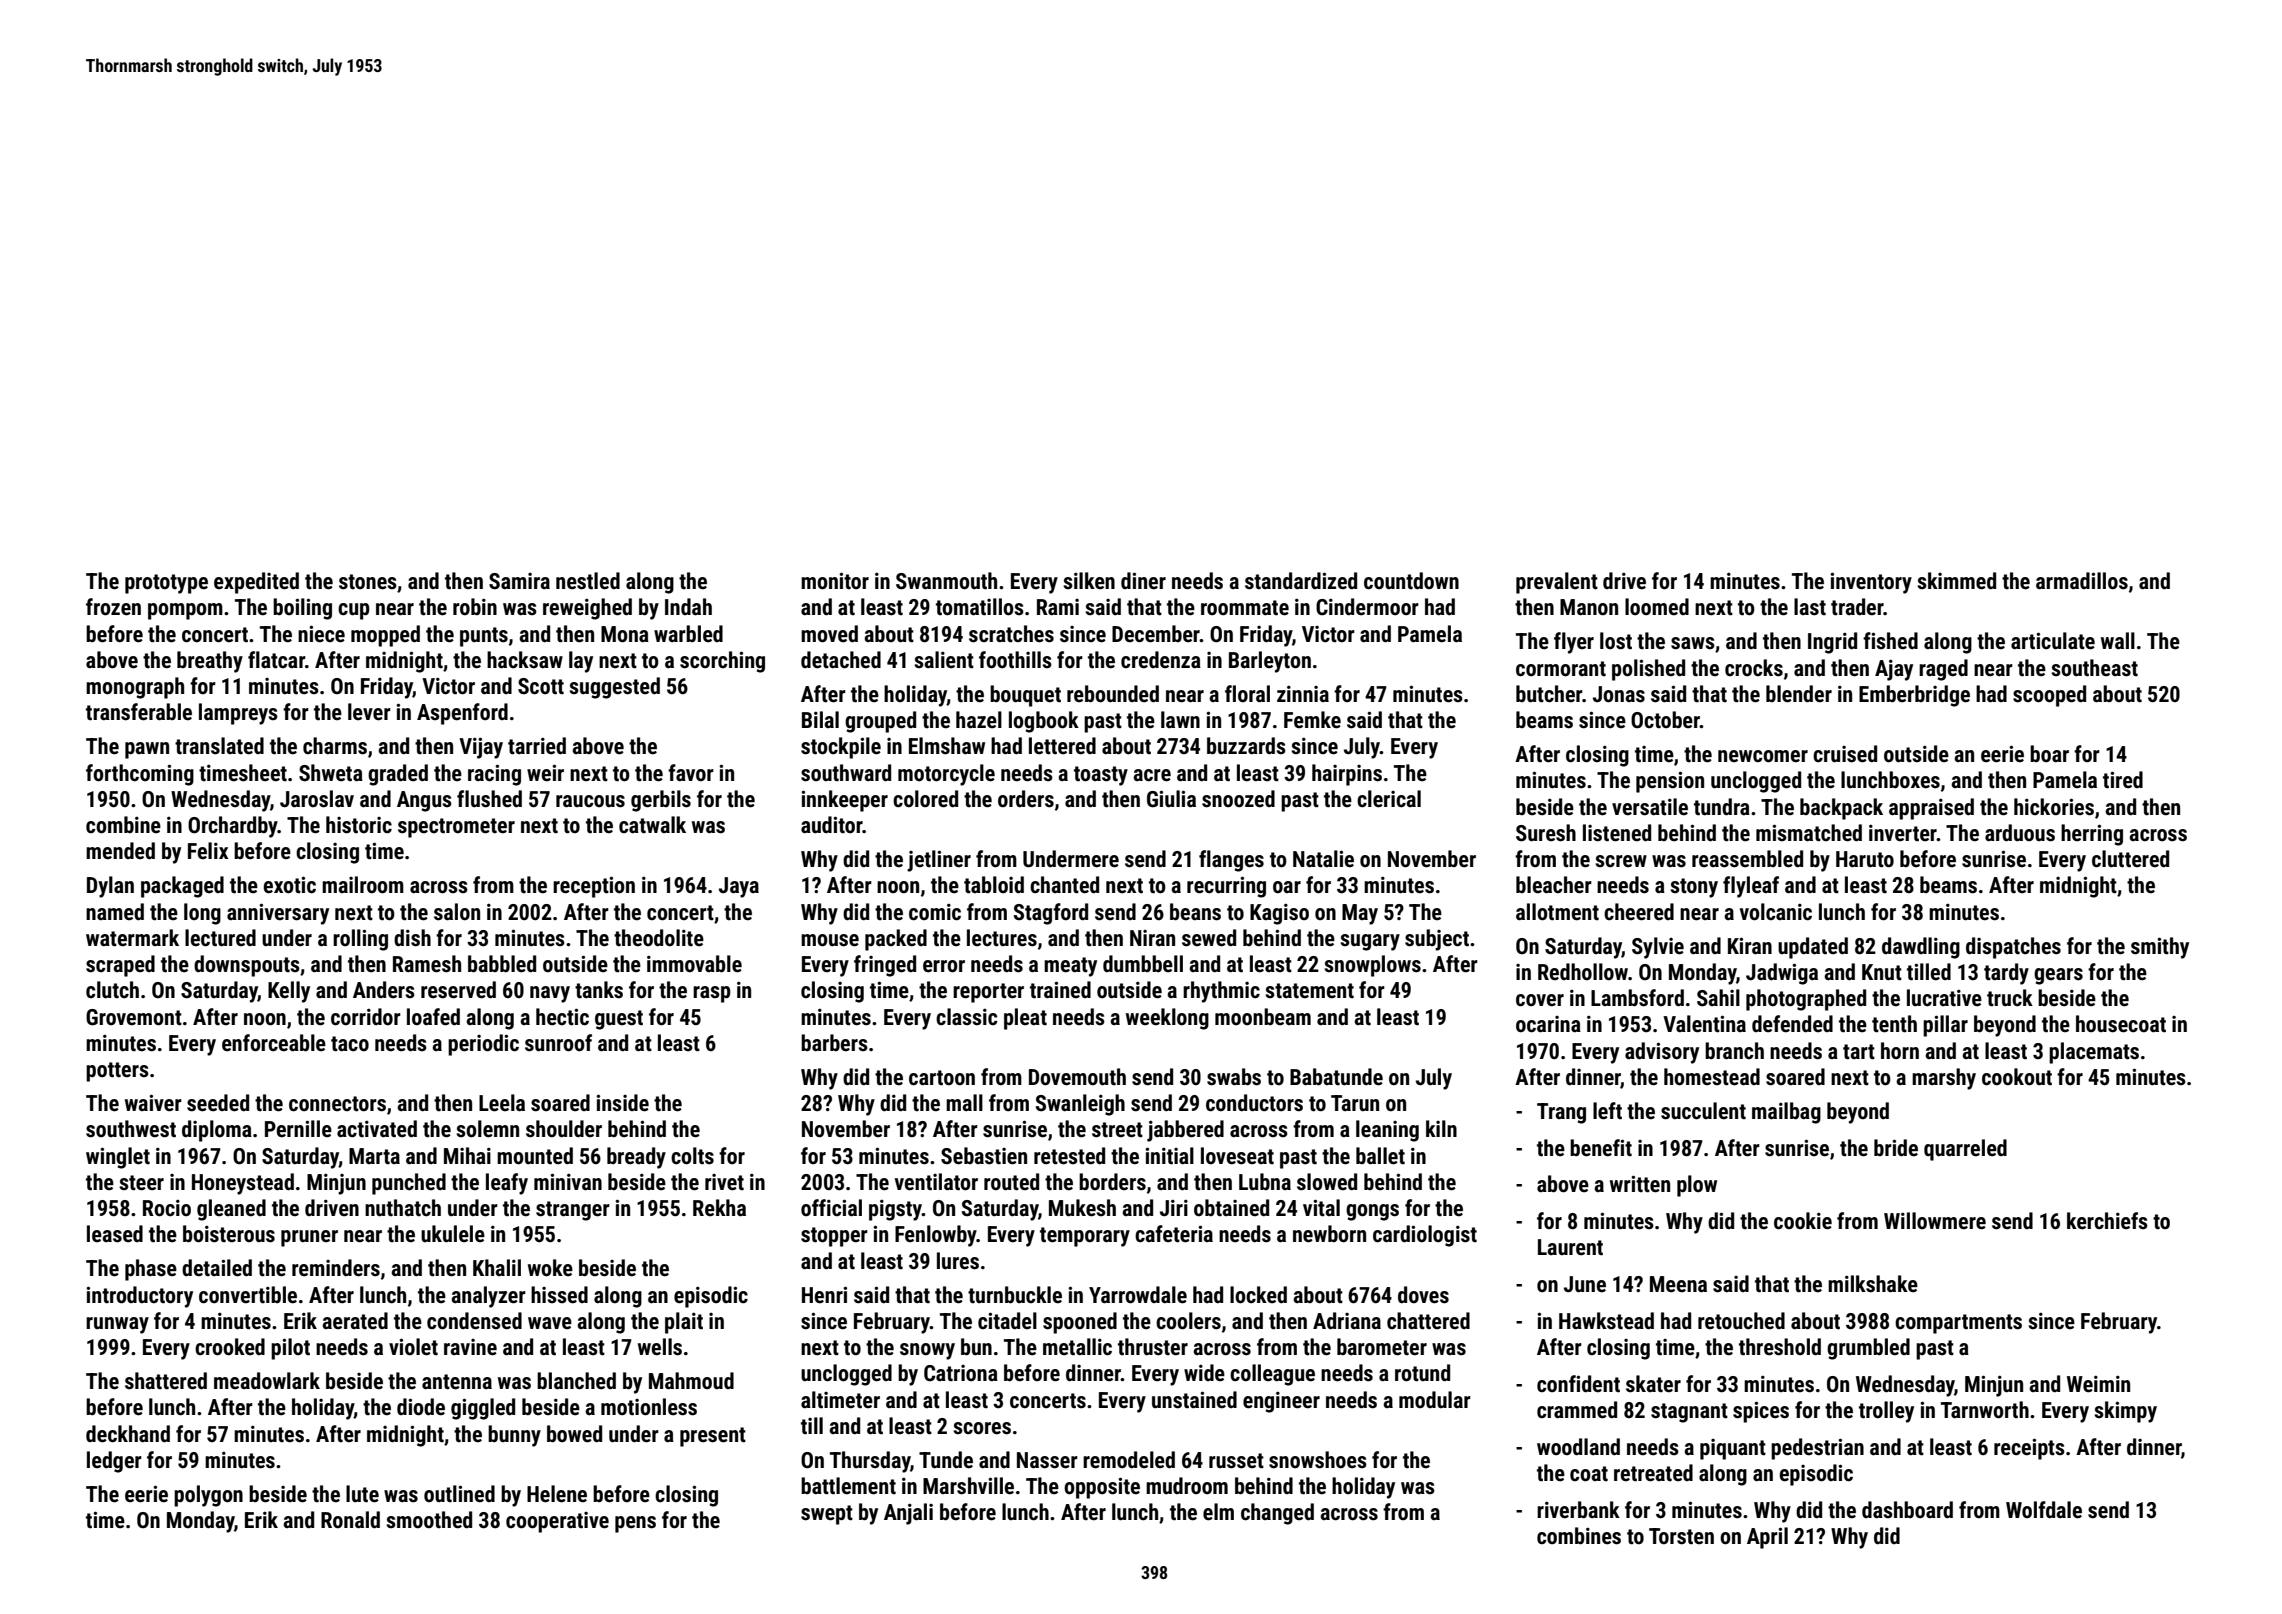 This document has height=1614, width=2282. What do you see at coordinates (502, 1103) in the document?
I see `Leela` at bounding box center [502, 1103].
